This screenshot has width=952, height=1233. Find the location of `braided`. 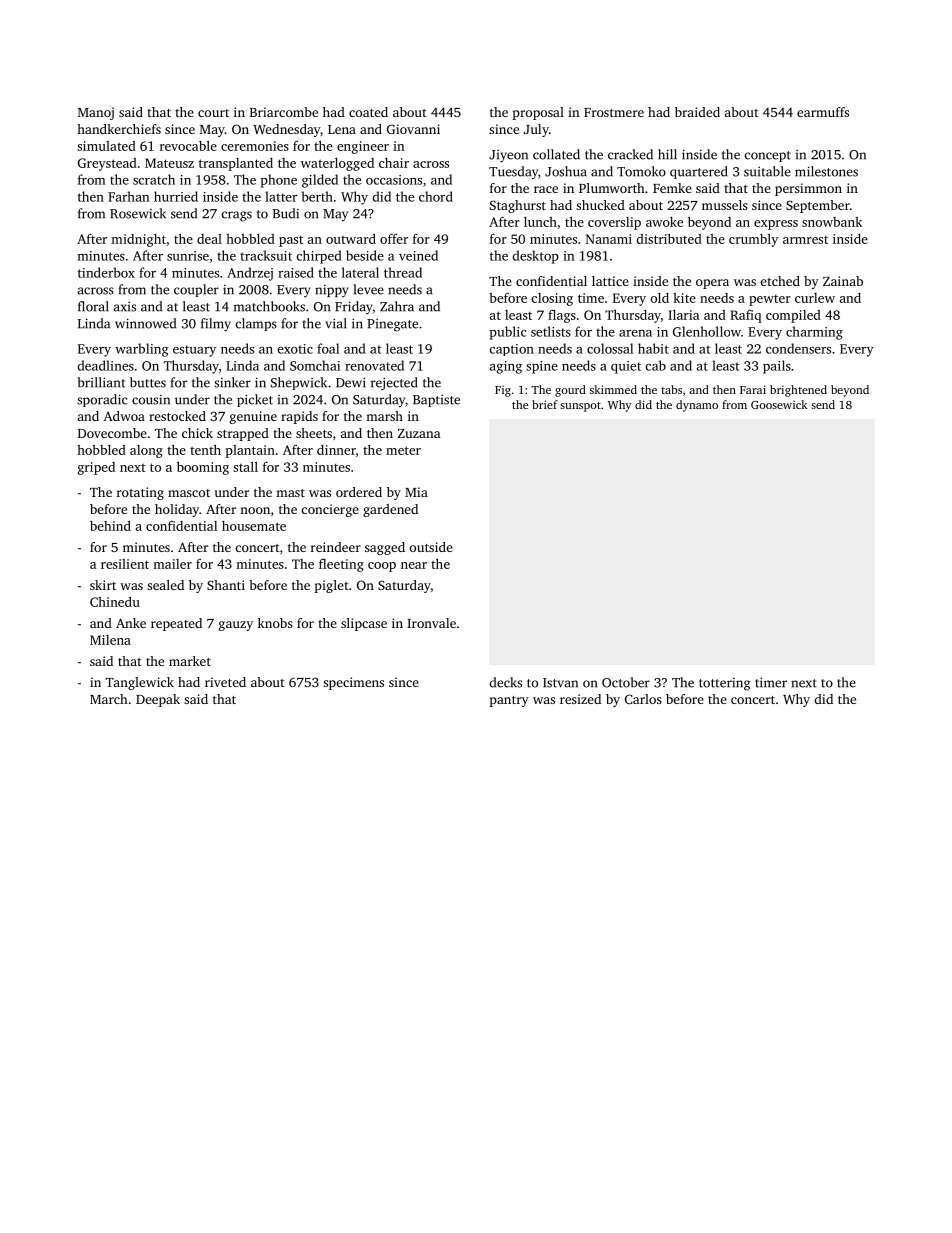

braided is located at coordinates (697, 112).
